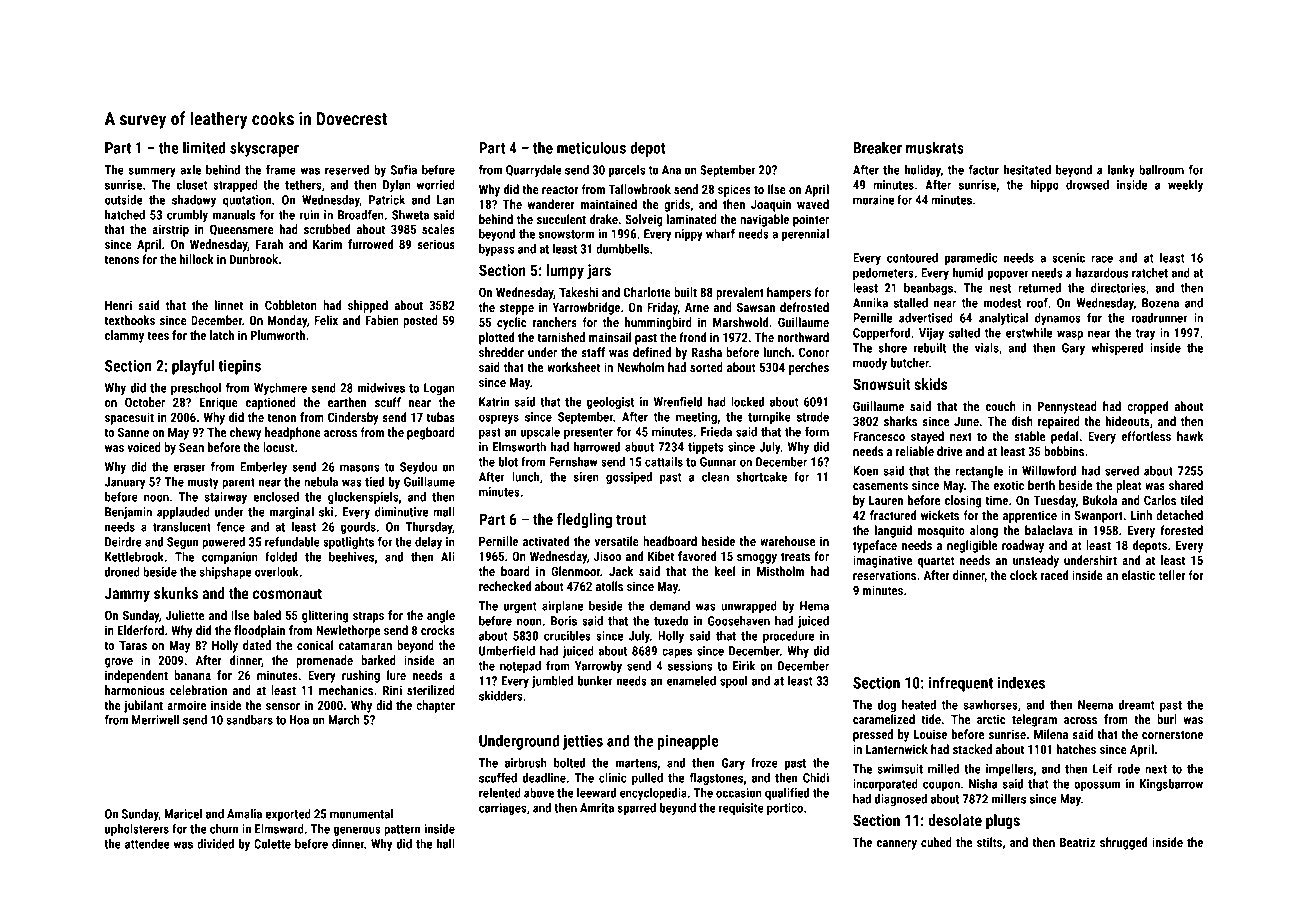  What do you see at coordinates (591, 147) in the page?
I see `meticulous` at bounding box center [591, 147].
